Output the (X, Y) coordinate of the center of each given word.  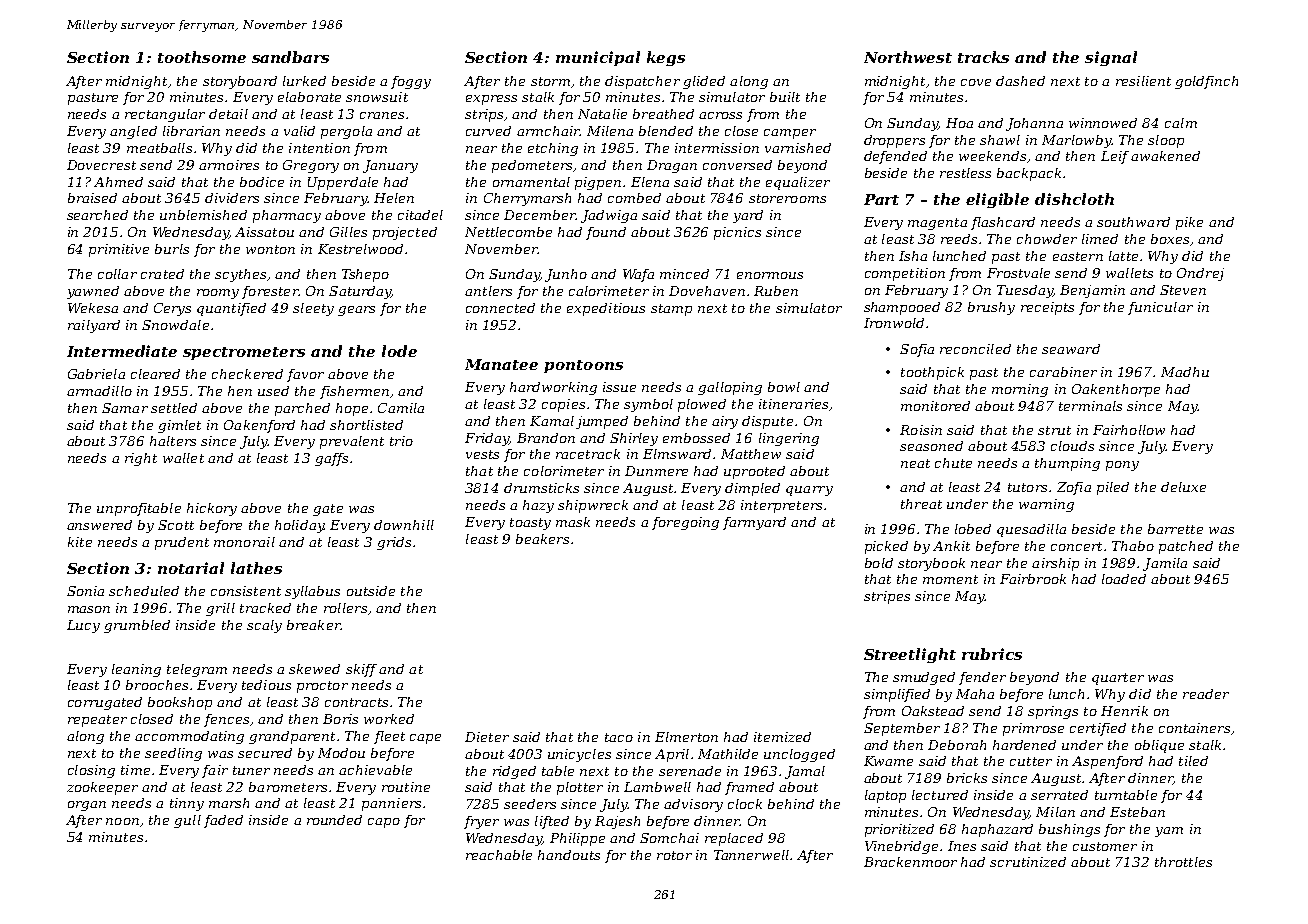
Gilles (348, 232)
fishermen (354, 392)
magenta (937, 224)
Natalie (602, 114)
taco (619, 737)
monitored (935, 406)
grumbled (137, 626)
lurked (304, 81)
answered (99, 525)
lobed (973, 529)
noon (122, 821)
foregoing (685, 523)
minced (684, 274)
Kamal (552, 421)
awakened (1165, 156)
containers (1194, 728)
